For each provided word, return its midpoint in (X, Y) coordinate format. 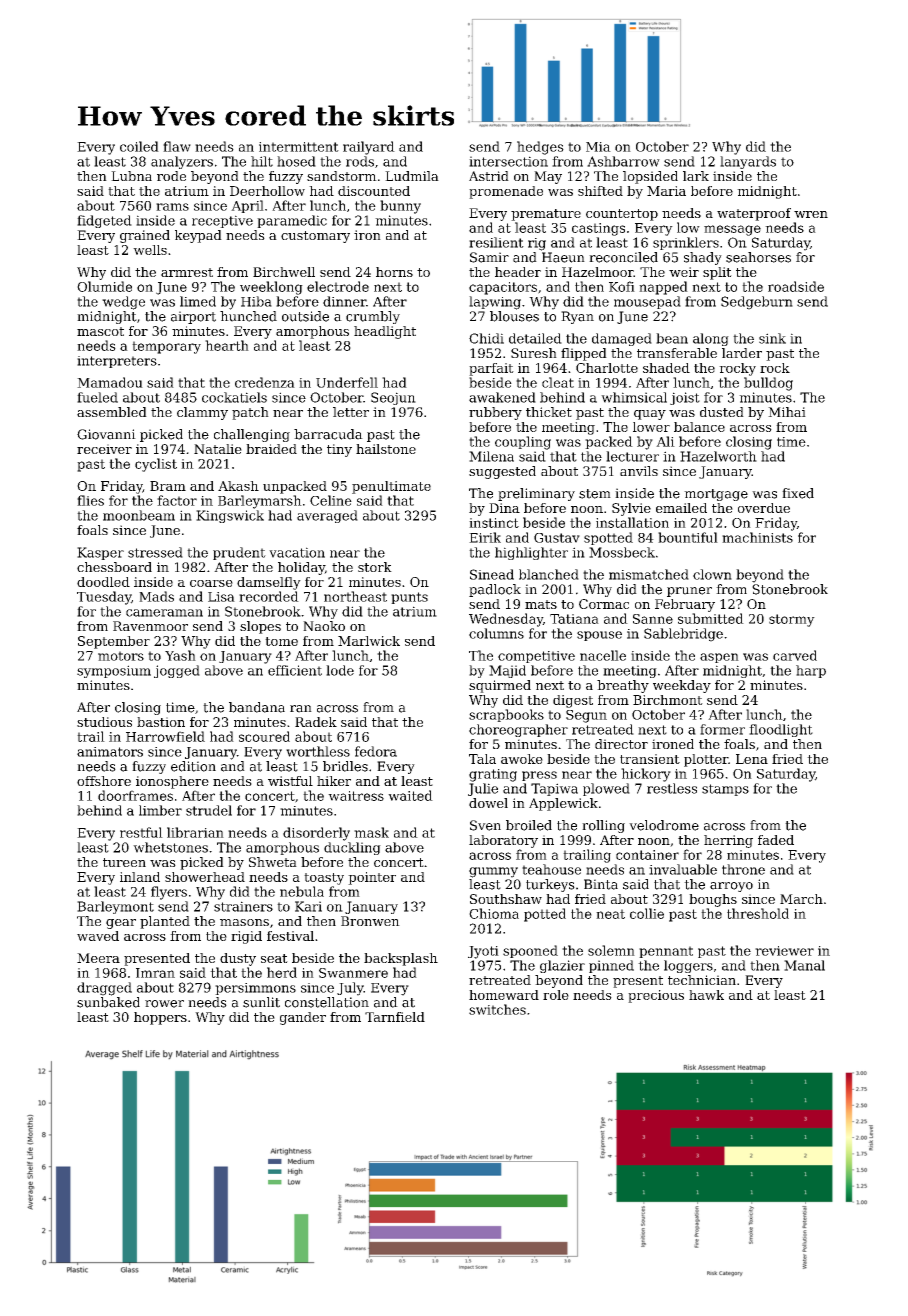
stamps (725, 790)
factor (177, 500)
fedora (376, 751)
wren (811, 214)
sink (772, 338)
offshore (104, 781)
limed (198, 301)
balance (699, 427)
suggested (502, 472)
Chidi (486, 338)
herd (282, 972)
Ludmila (412, 176)
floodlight (781, 730)
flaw (177, 146)
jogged (177, 671)
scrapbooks (506, 715)
